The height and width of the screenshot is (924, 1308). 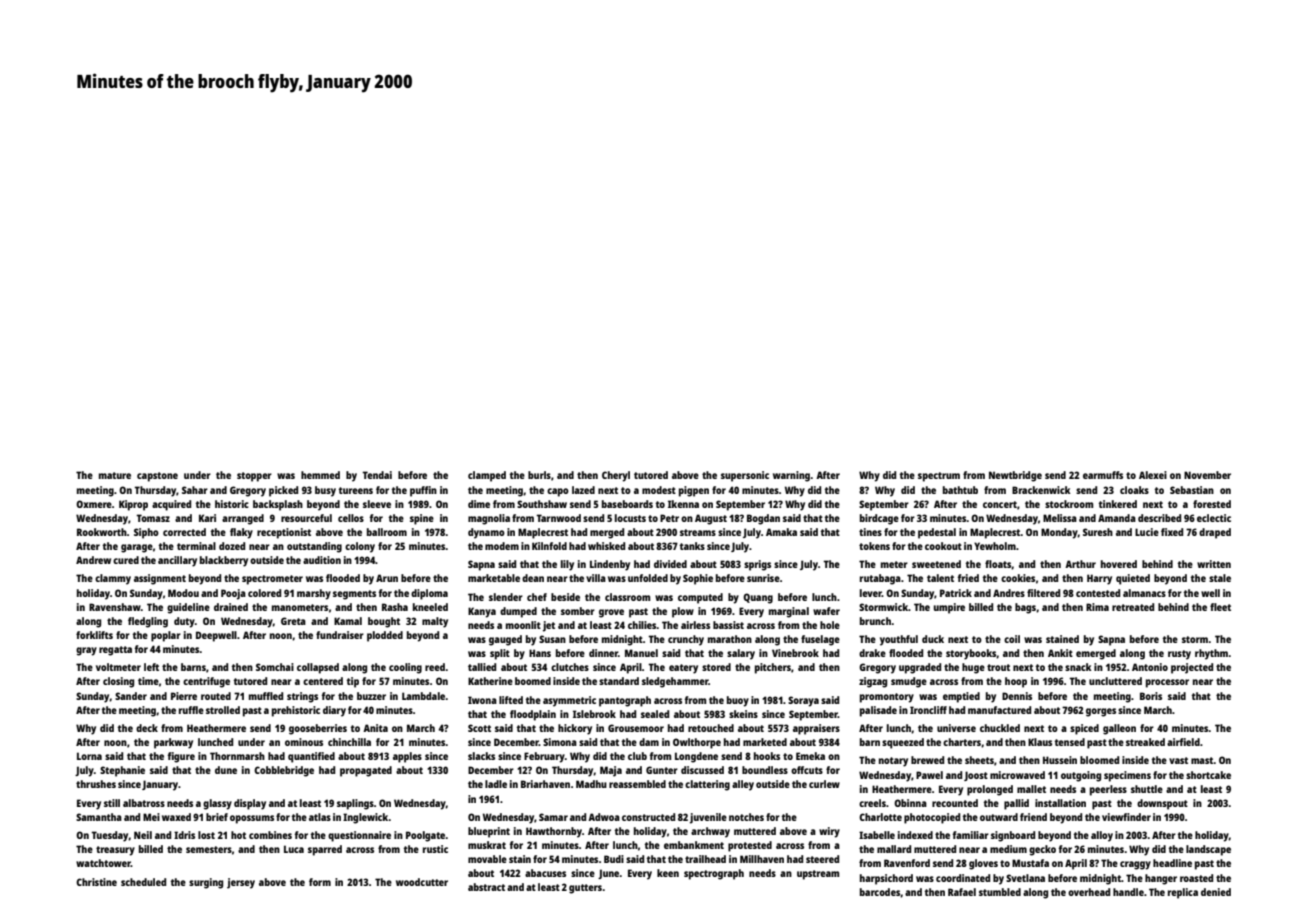 I want to click on steered, so click(x=822, y=859).
